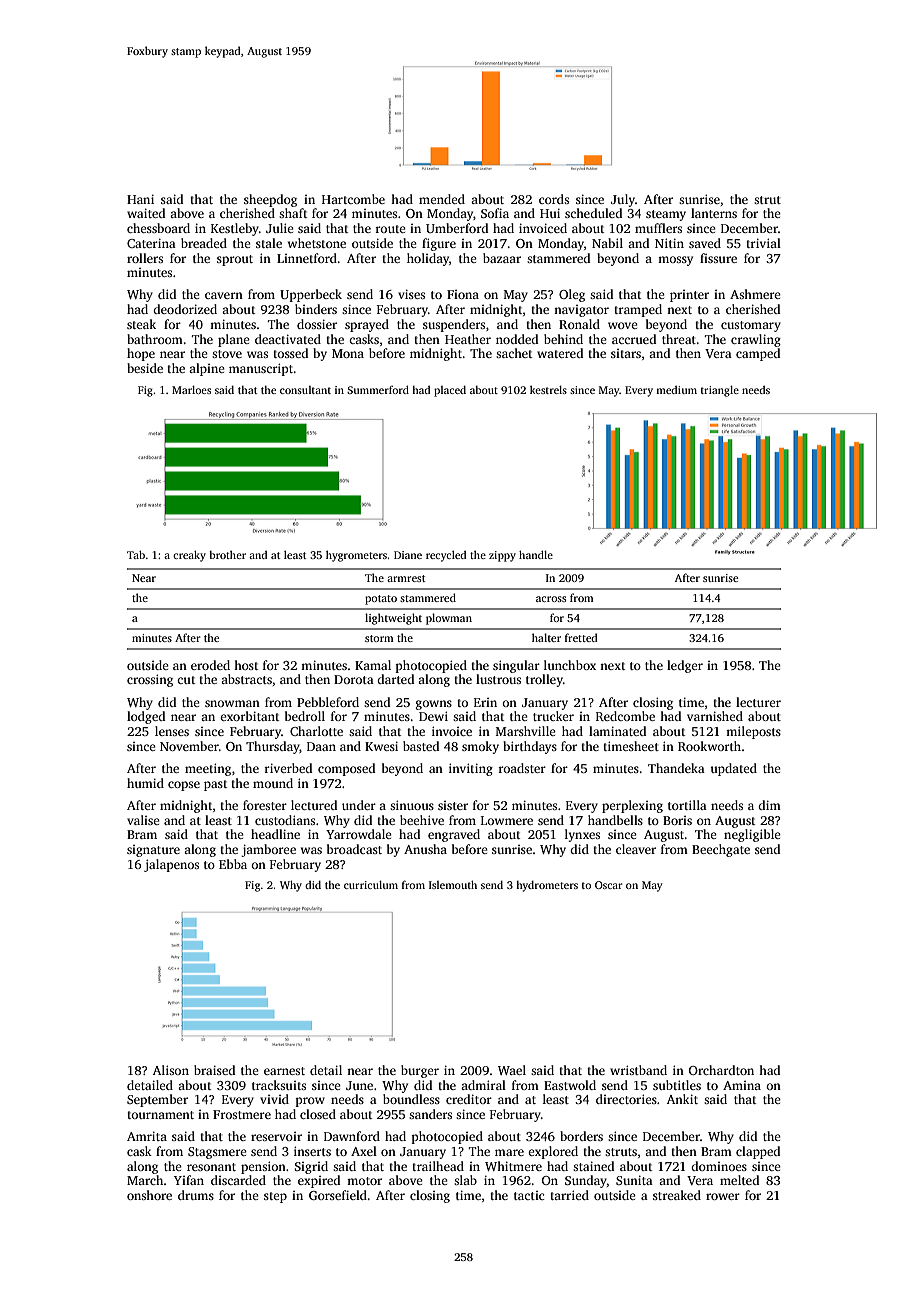  I want to click on deodorized, so click(185, 309).
